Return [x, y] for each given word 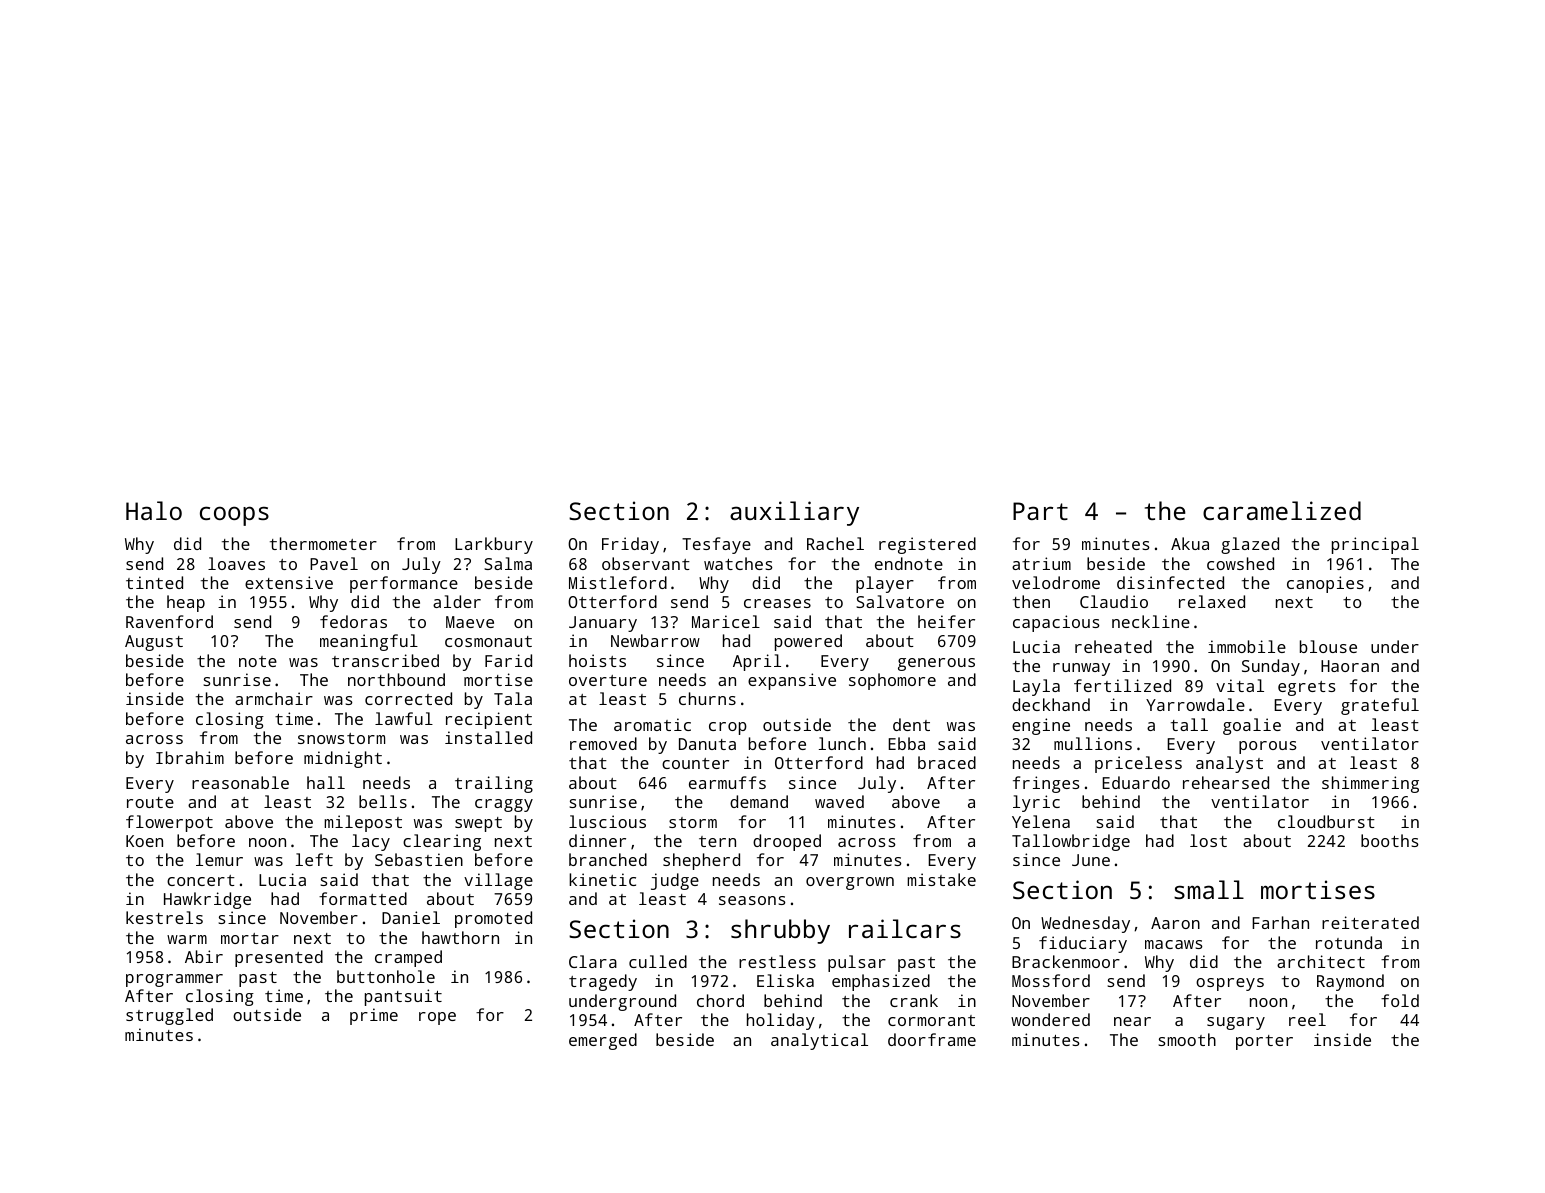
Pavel [334, 563]
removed [603, 743]
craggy [504, 805]
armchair [274, 698]
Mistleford [618, 582]
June [1091, 860]
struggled [169, 1016]
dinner [597, 840]
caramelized [1282, 510]
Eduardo [1136, 782]
